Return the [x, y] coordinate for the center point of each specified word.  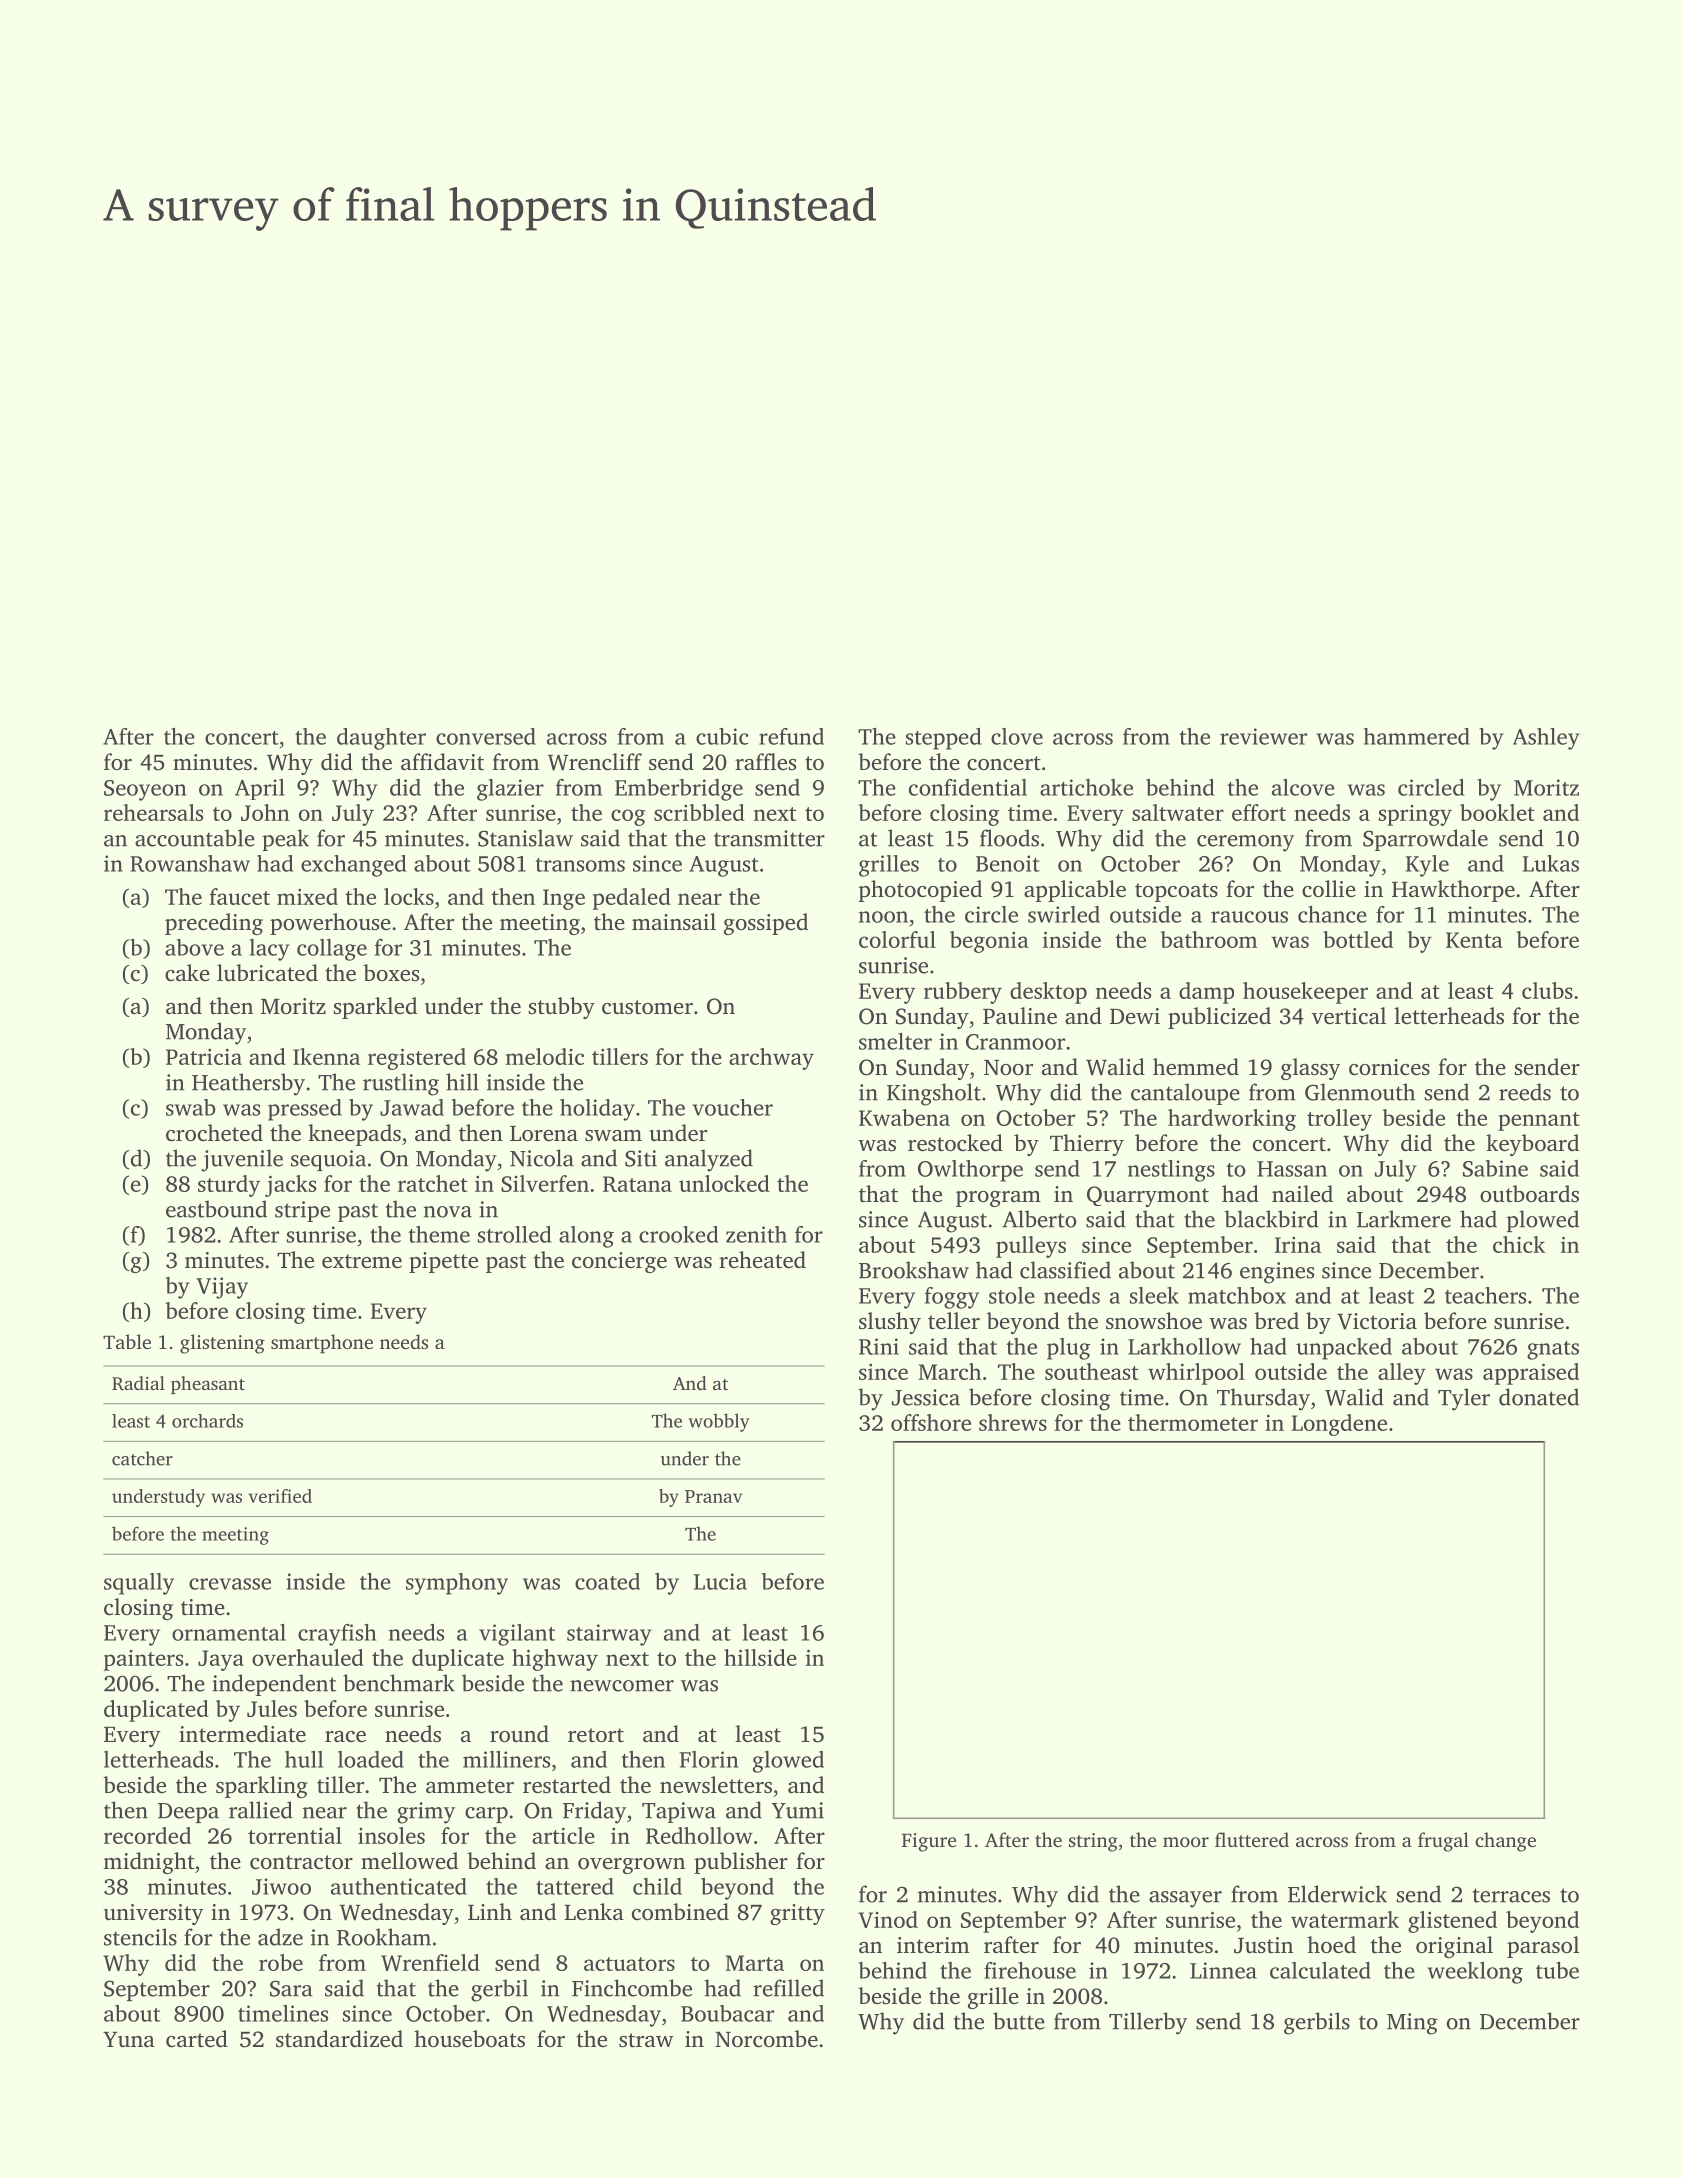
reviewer [1263, 736]
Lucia [720, 1581]
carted [197, 2039]
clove [1017, 736]
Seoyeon [145, 790]
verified [280, 1496]
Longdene [1339, 1425]
